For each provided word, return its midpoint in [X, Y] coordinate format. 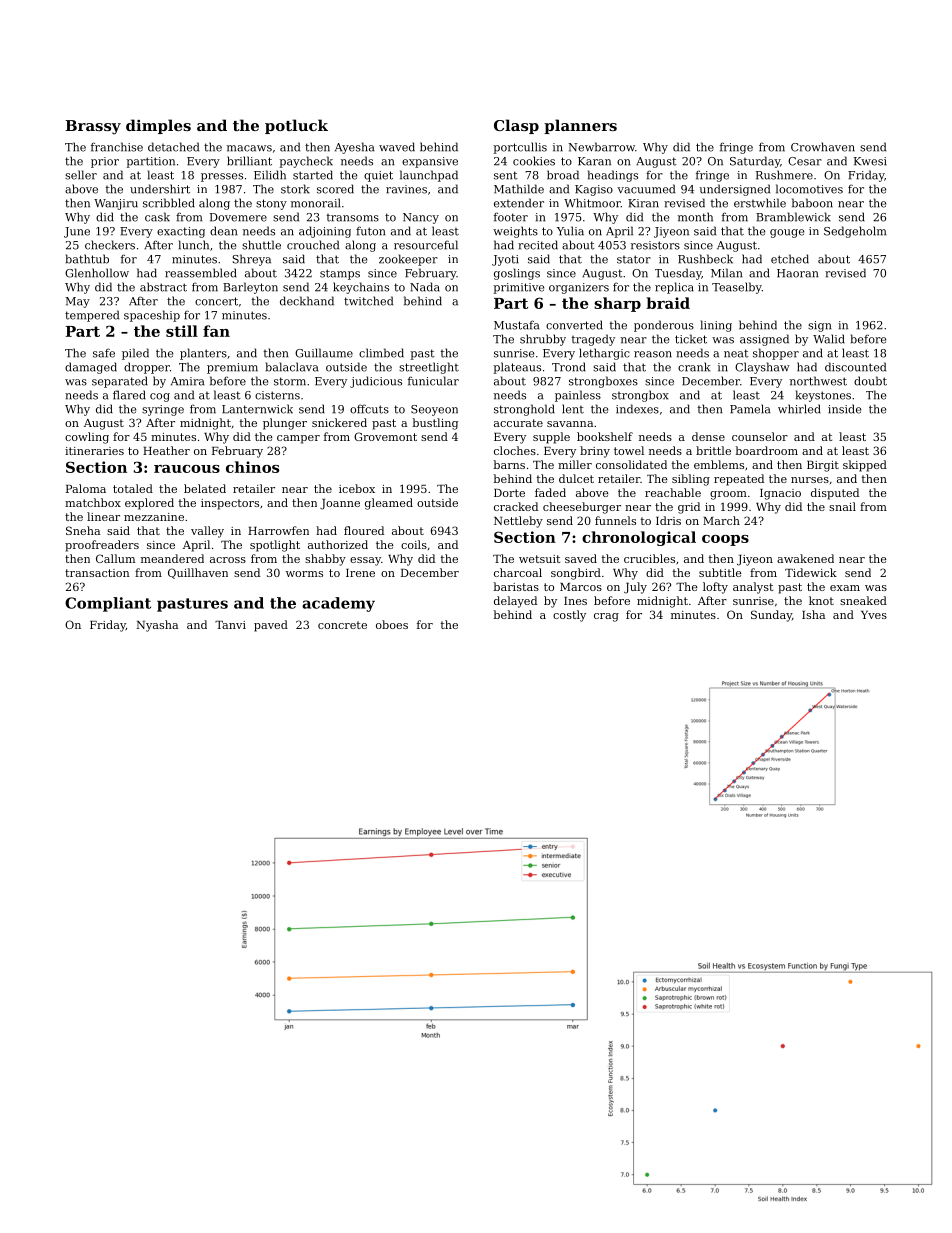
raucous [187, 469]
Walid [829, 339]
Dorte [509, 493]
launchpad [429, 176]
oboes [392, 624]
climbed [381, 353]
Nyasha [157, 626]
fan [216, 331]
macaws [249, 148]
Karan [594, 161]
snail [842, 506]
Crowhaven [823, 147]
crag [606, 617]
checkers [110, 245]
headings [613, 176]
